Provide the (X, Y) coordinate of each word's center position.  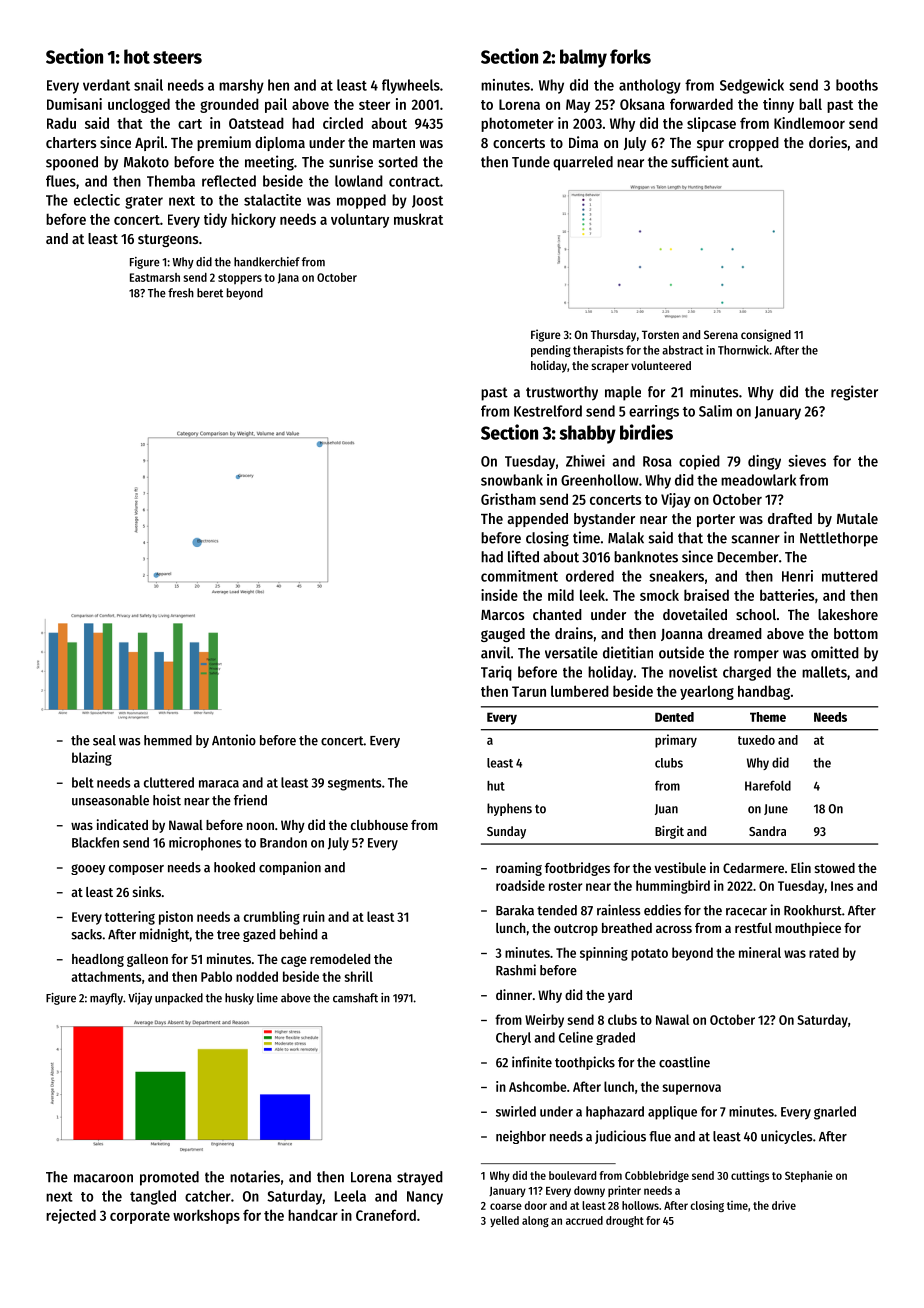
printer (624, 1191)
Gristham (508, 499)
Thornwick (743, 350)
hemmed (168, 740)
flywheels (411, 86)
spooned (72, 163)
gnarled (835, 1113)
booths (857, 85)
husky (239, 999)
